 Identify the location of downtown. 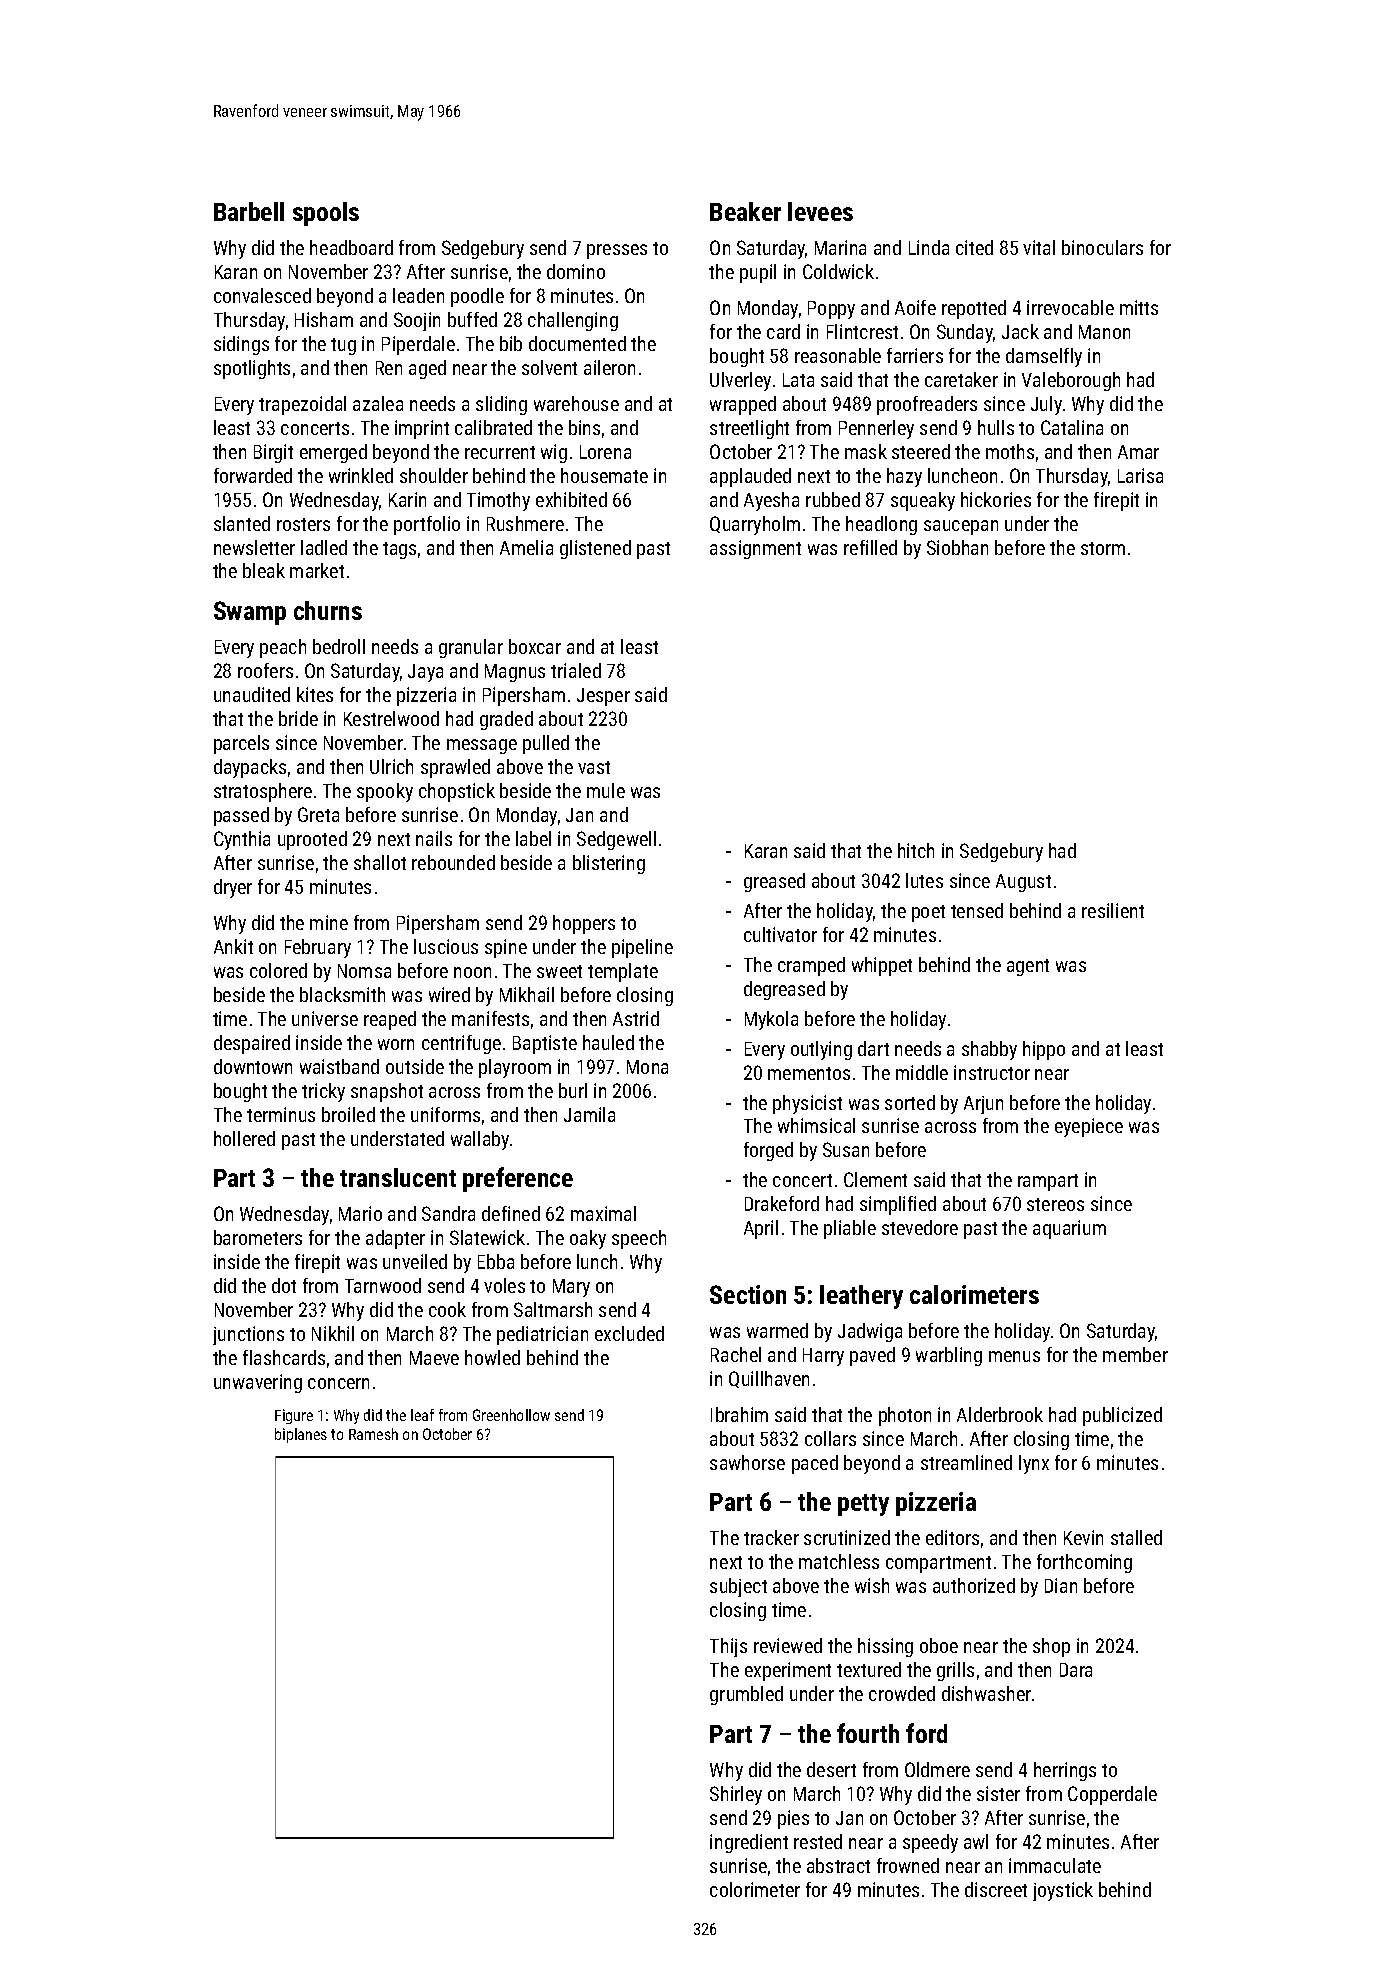
(253, 1066).
